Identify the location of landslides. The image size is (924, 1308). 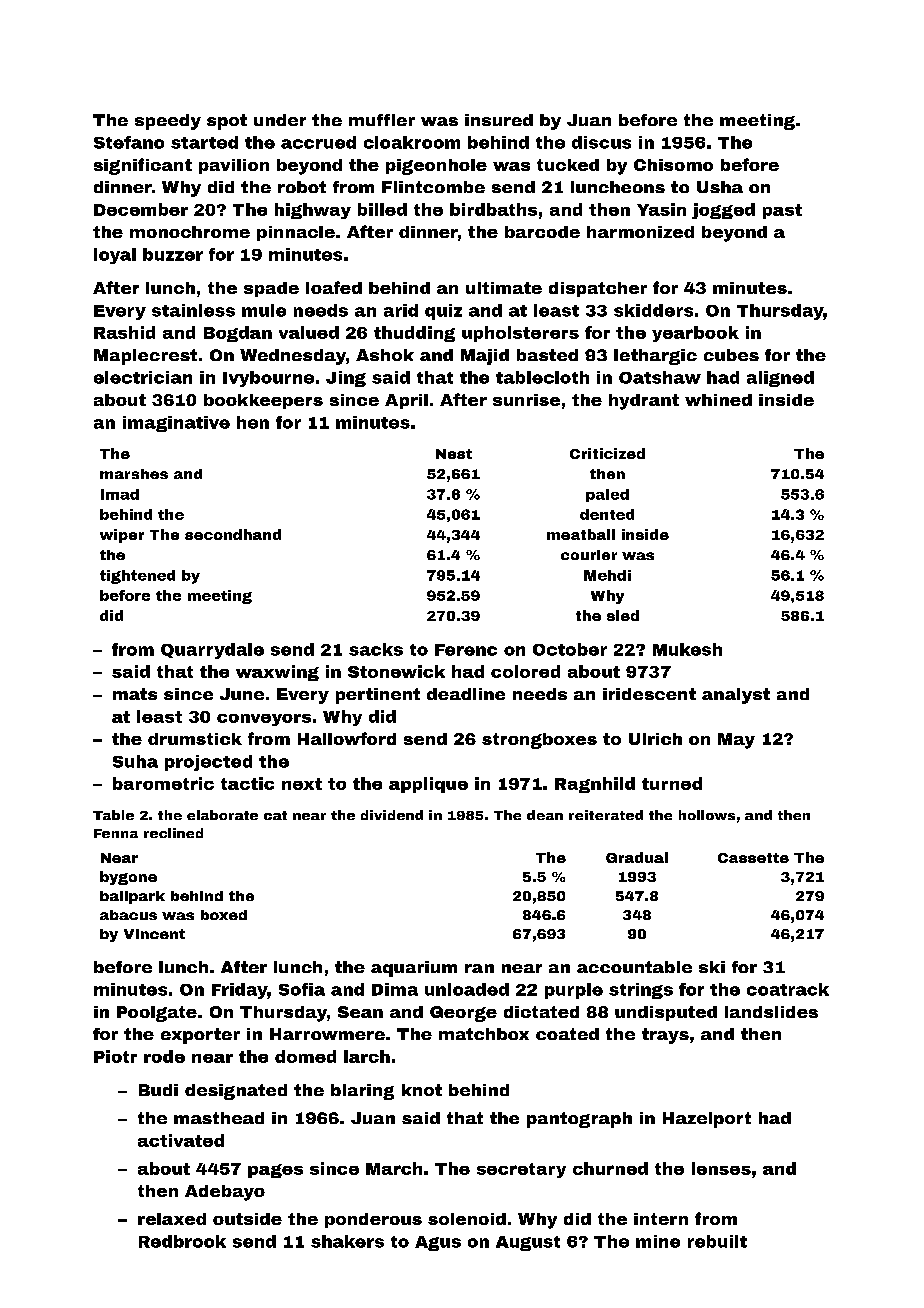
(771, 1012).
